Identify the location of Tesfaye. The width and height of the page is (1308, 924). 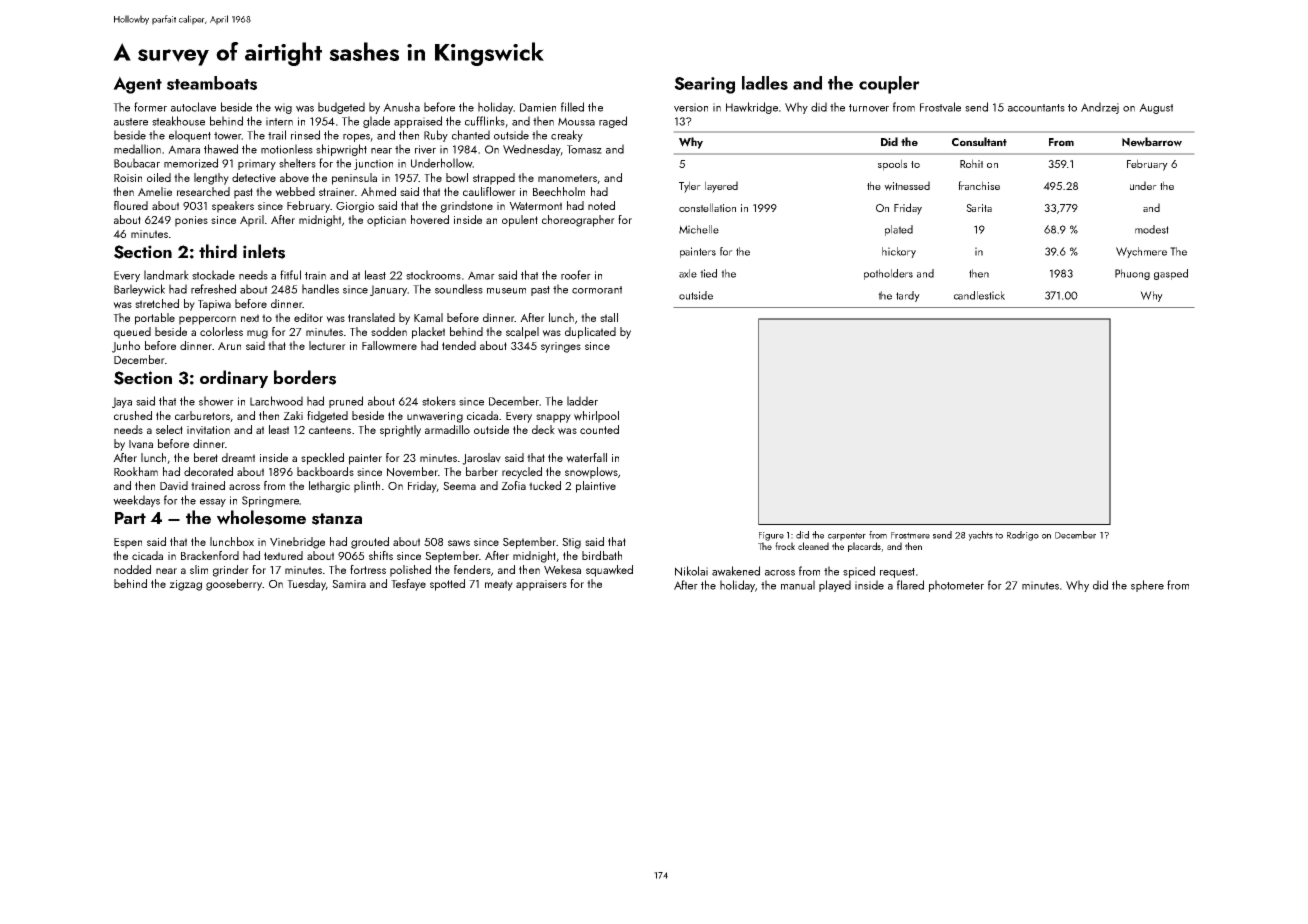
(408, 585).
